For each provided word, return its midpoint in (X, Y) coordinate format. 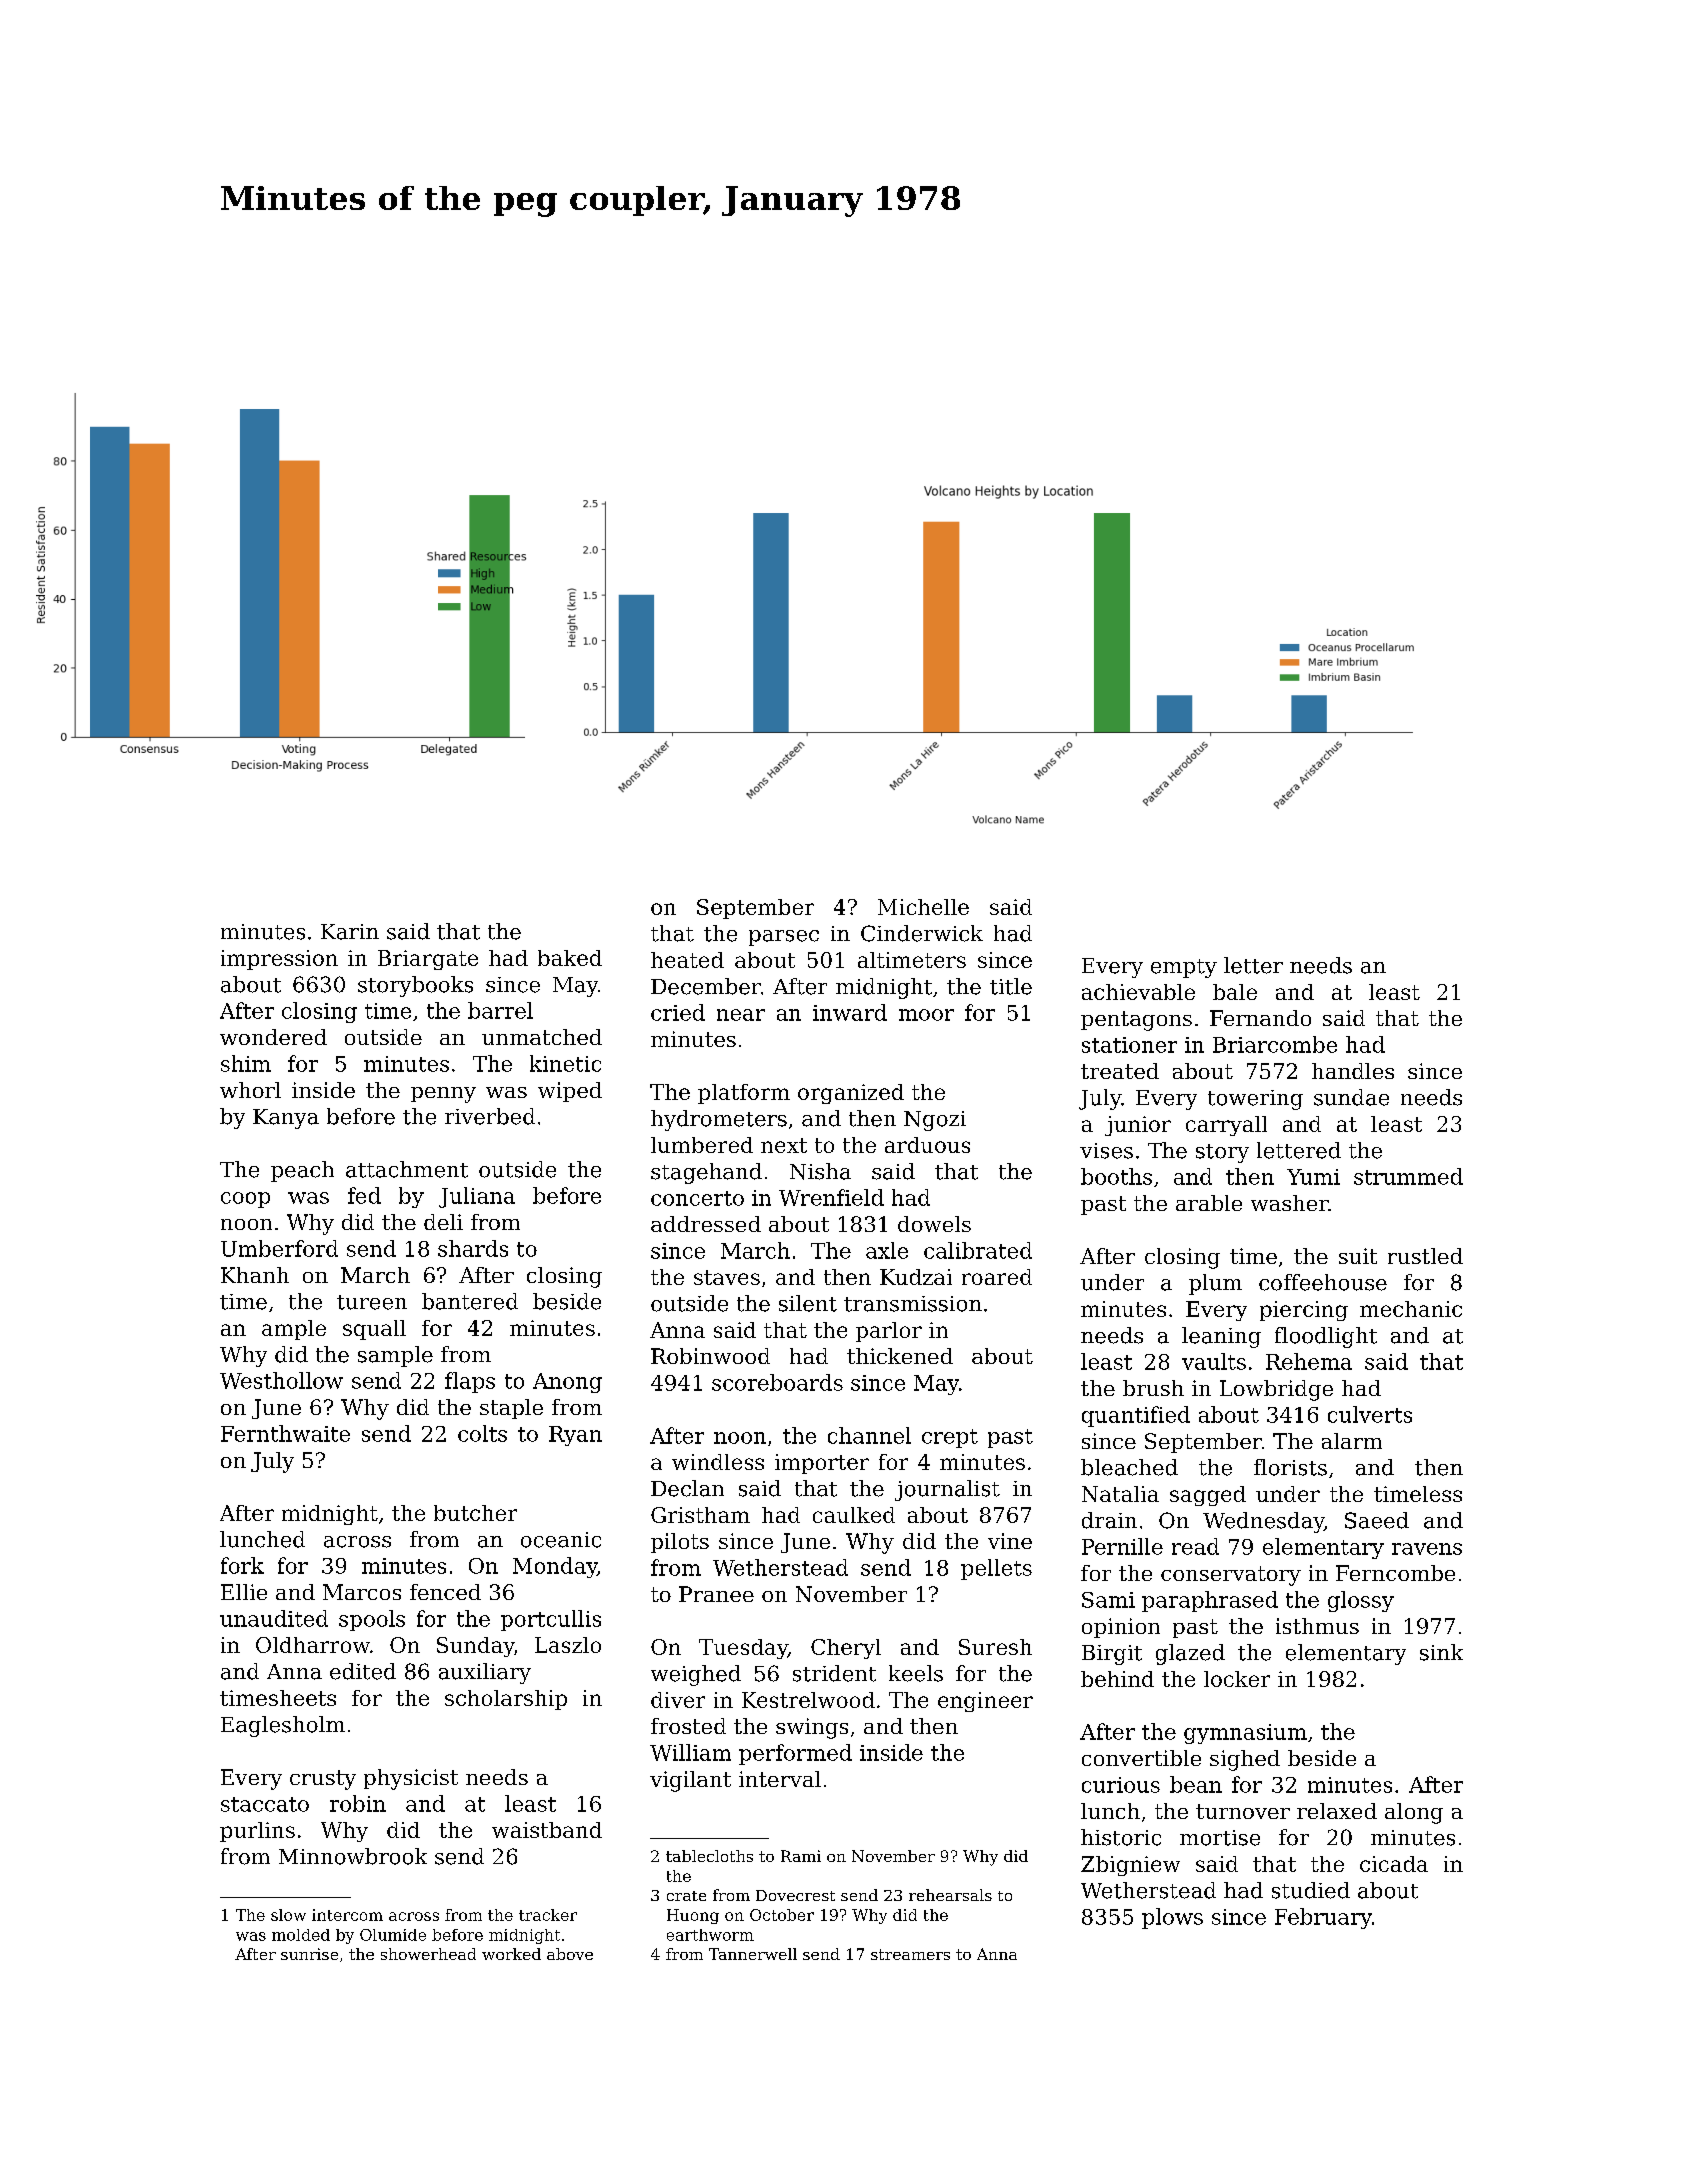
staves (727, 1277)
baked (570, 958)
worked (511, 1954)
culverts (1370, 1414)
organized (851, 1094)
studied (1311, 1890)
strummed (1408, 1176)
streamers (910, 1954)
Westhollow (281, 1380)
